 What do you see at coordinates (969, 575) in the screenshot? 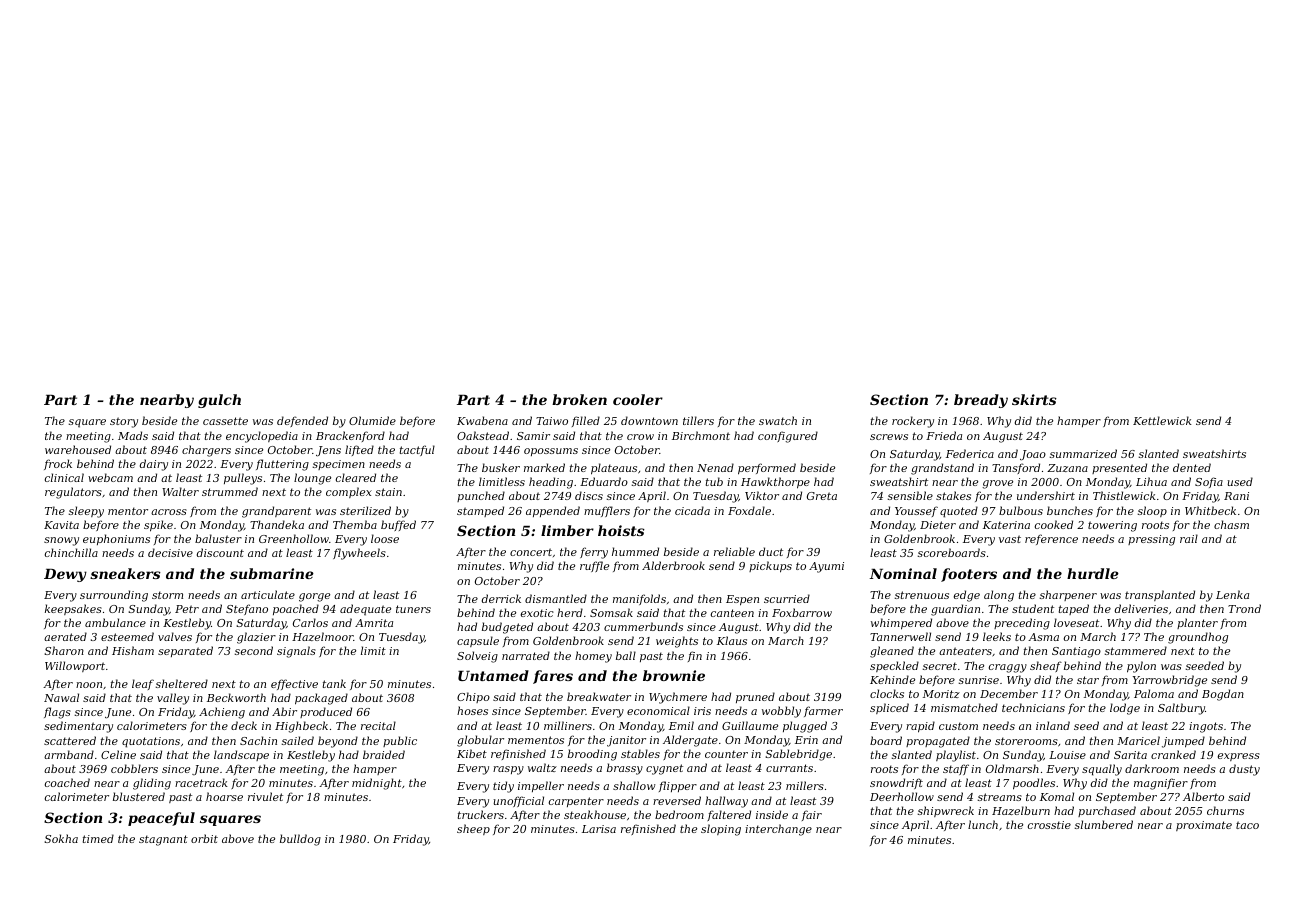
I see `footers` at bounding box center [969, 575].
